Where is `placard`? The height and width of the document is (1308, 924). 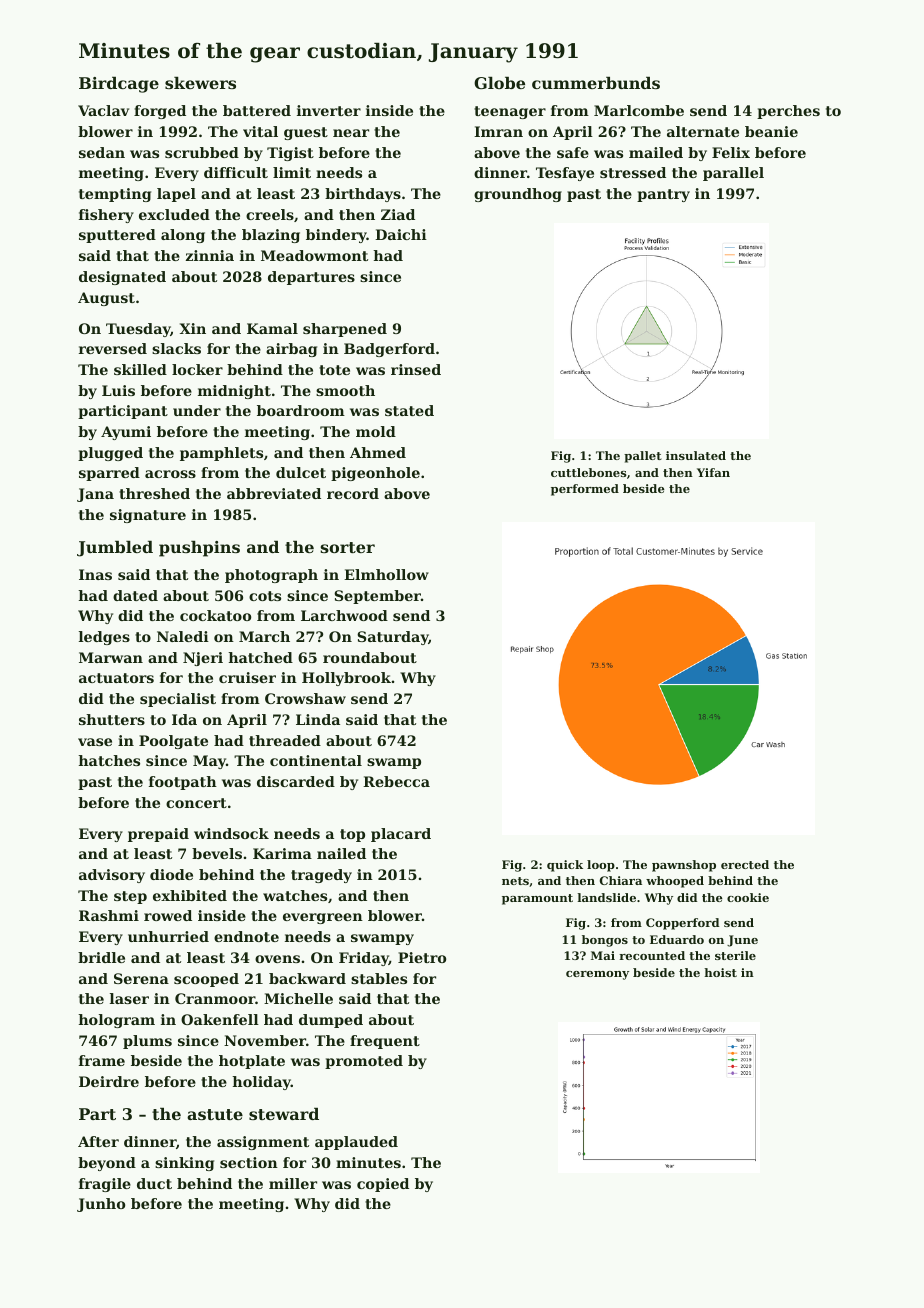 placard is located at coordinates (401, 835).
